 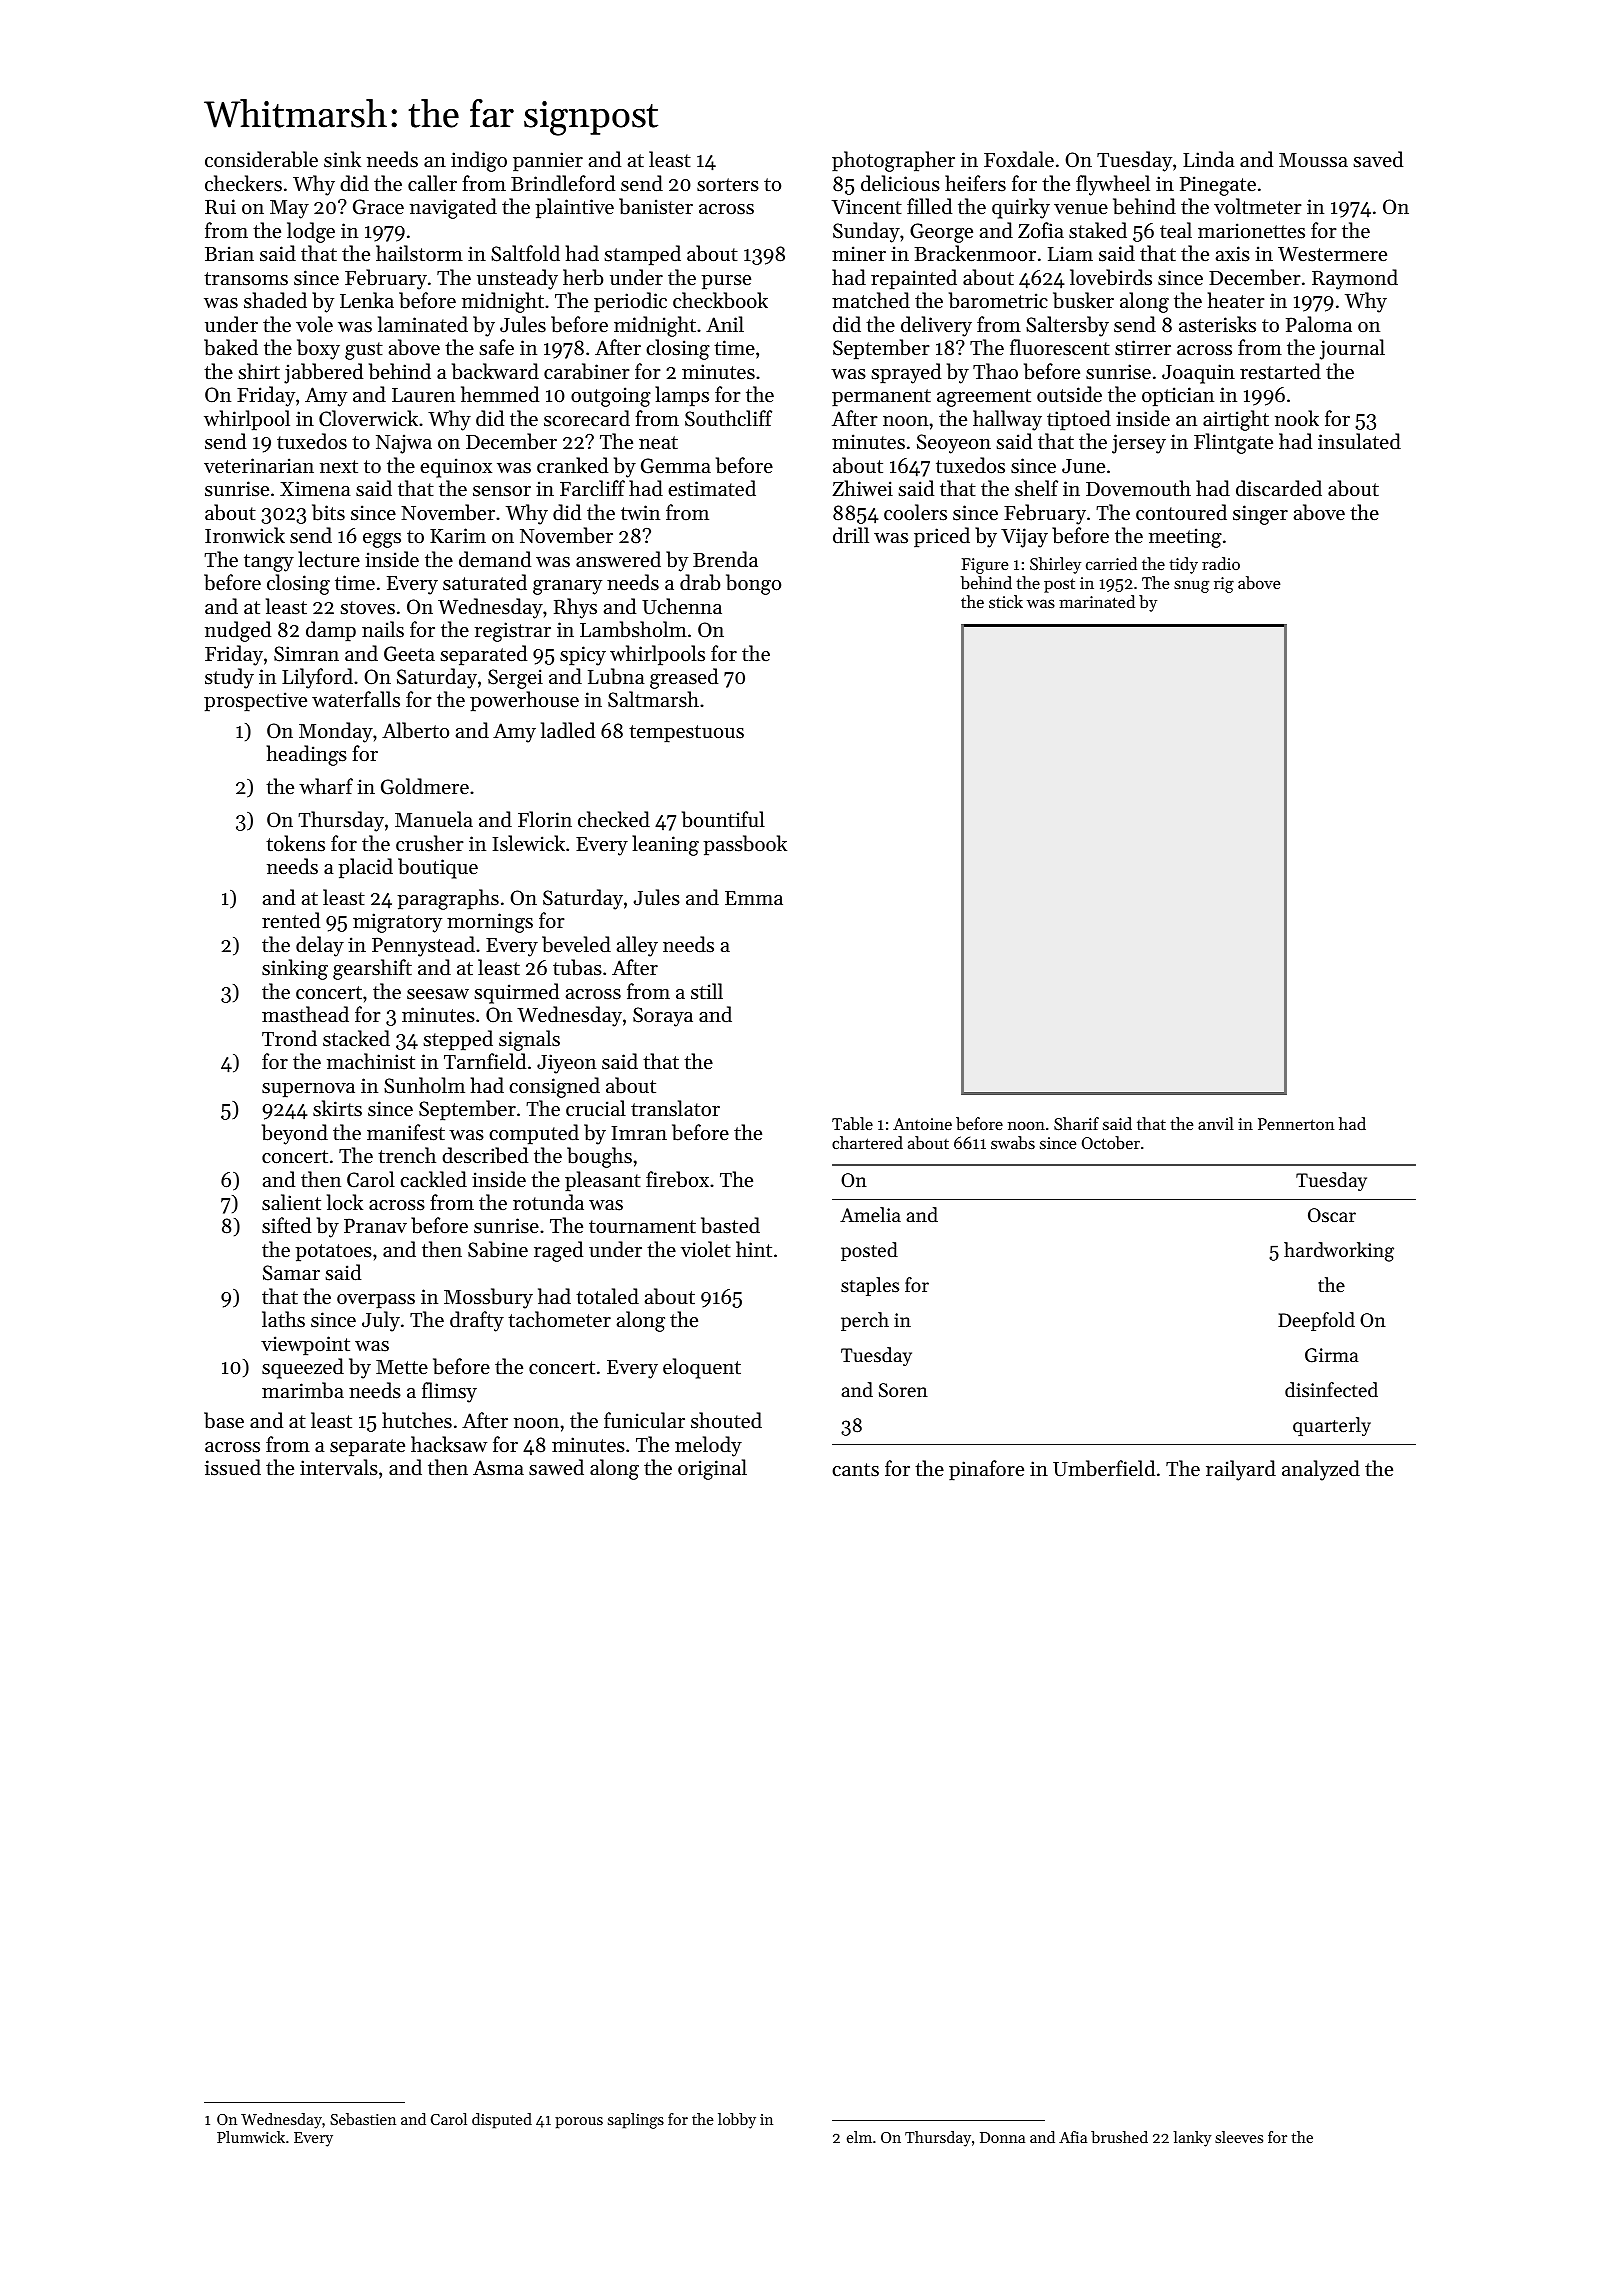 I want to click on lobby, so click(x=737, y=2121).
